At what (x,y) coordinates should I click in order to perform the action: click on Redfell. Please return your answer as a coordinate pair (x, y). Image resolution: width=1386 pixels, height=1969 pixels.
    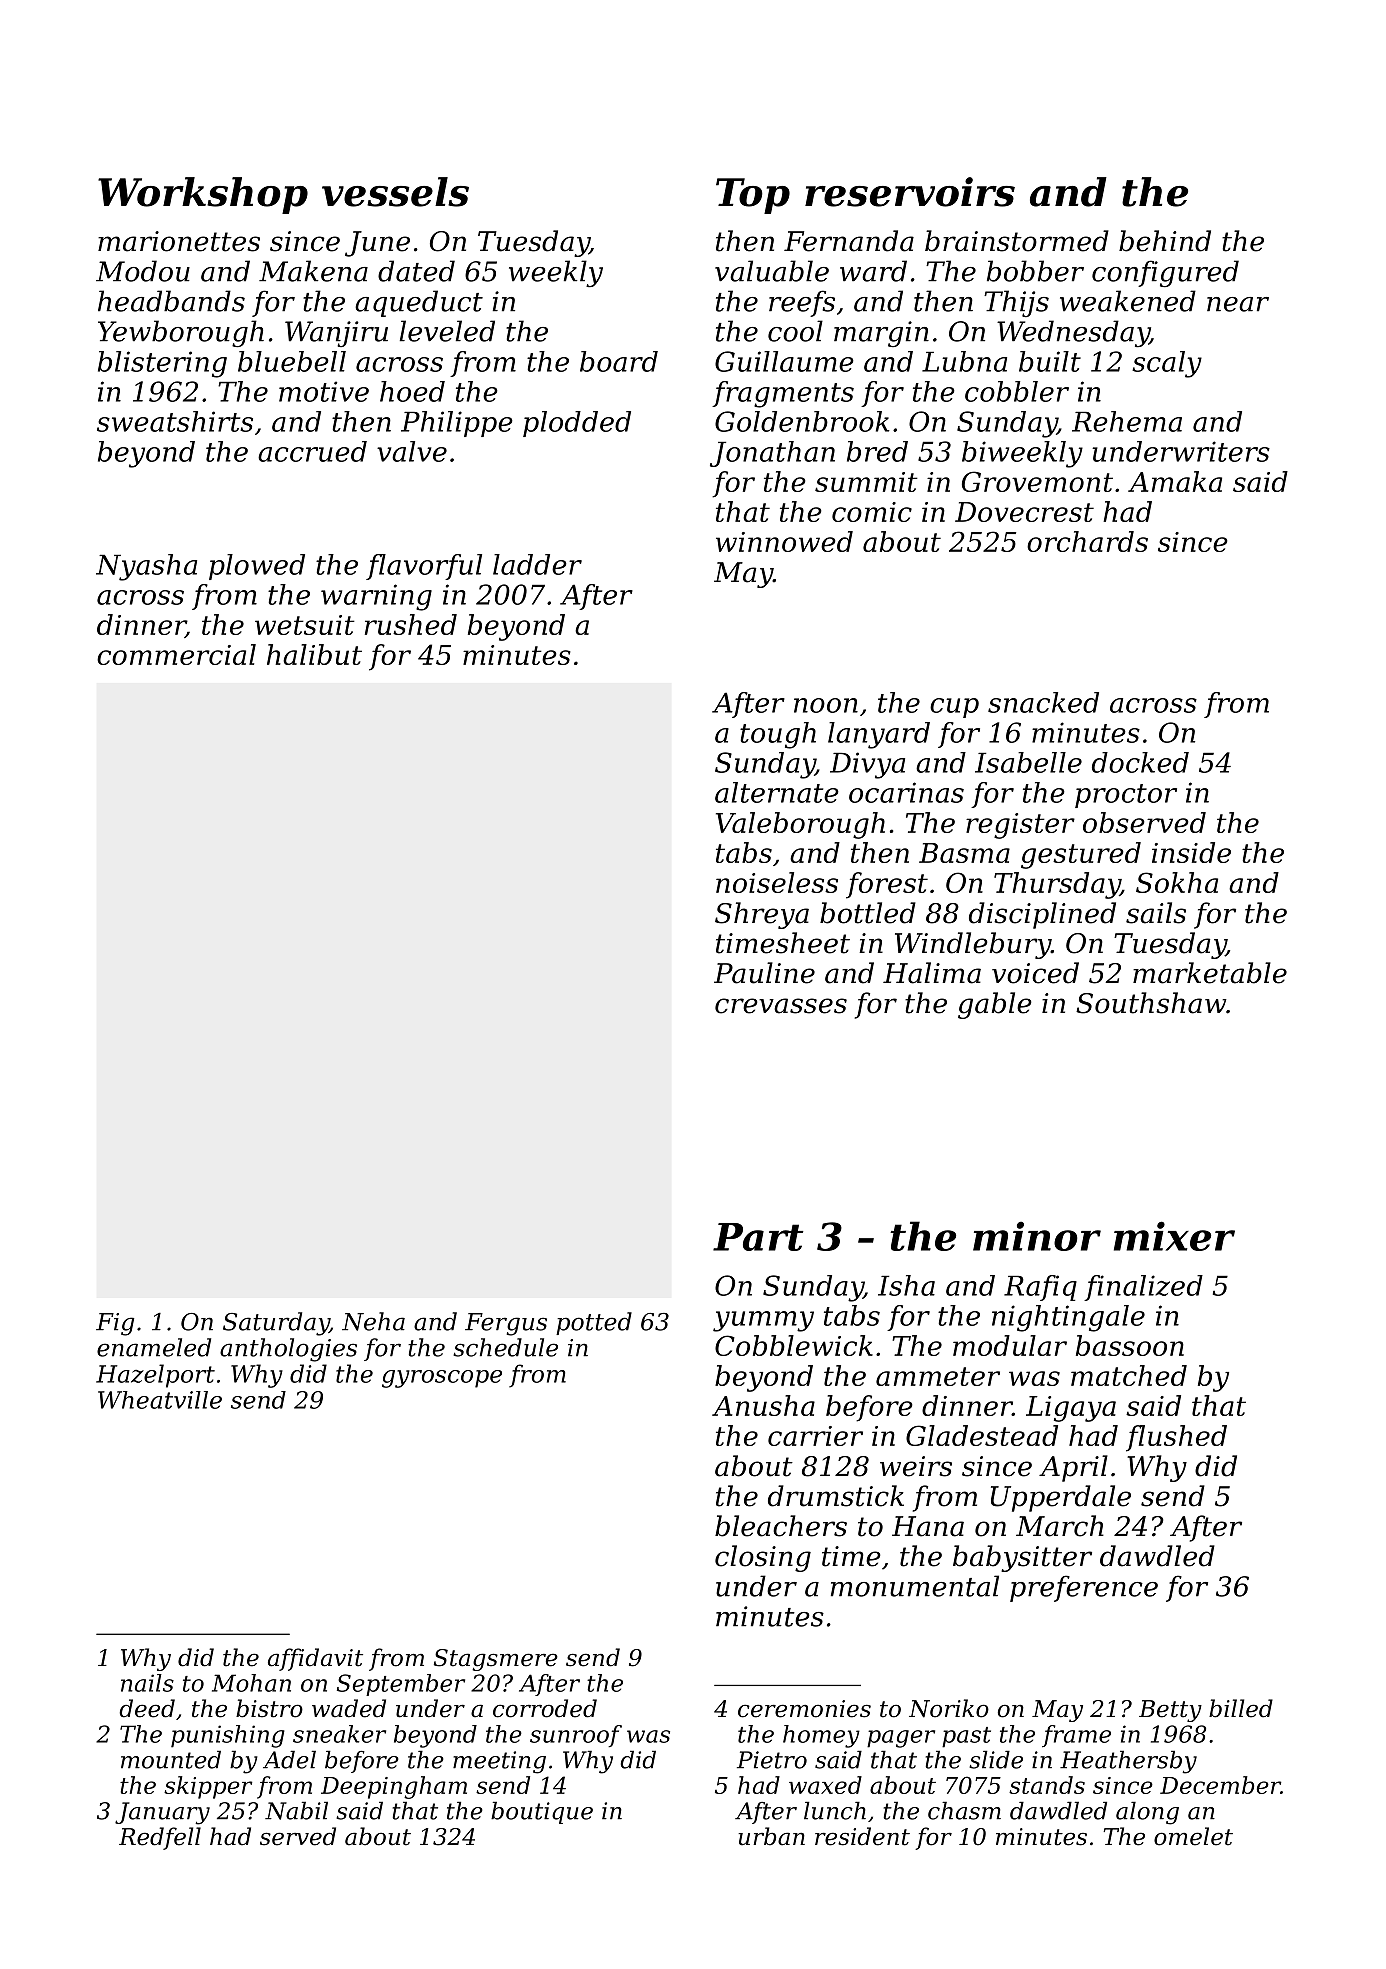
    Looking at the image, I should click on (160, 1838).
